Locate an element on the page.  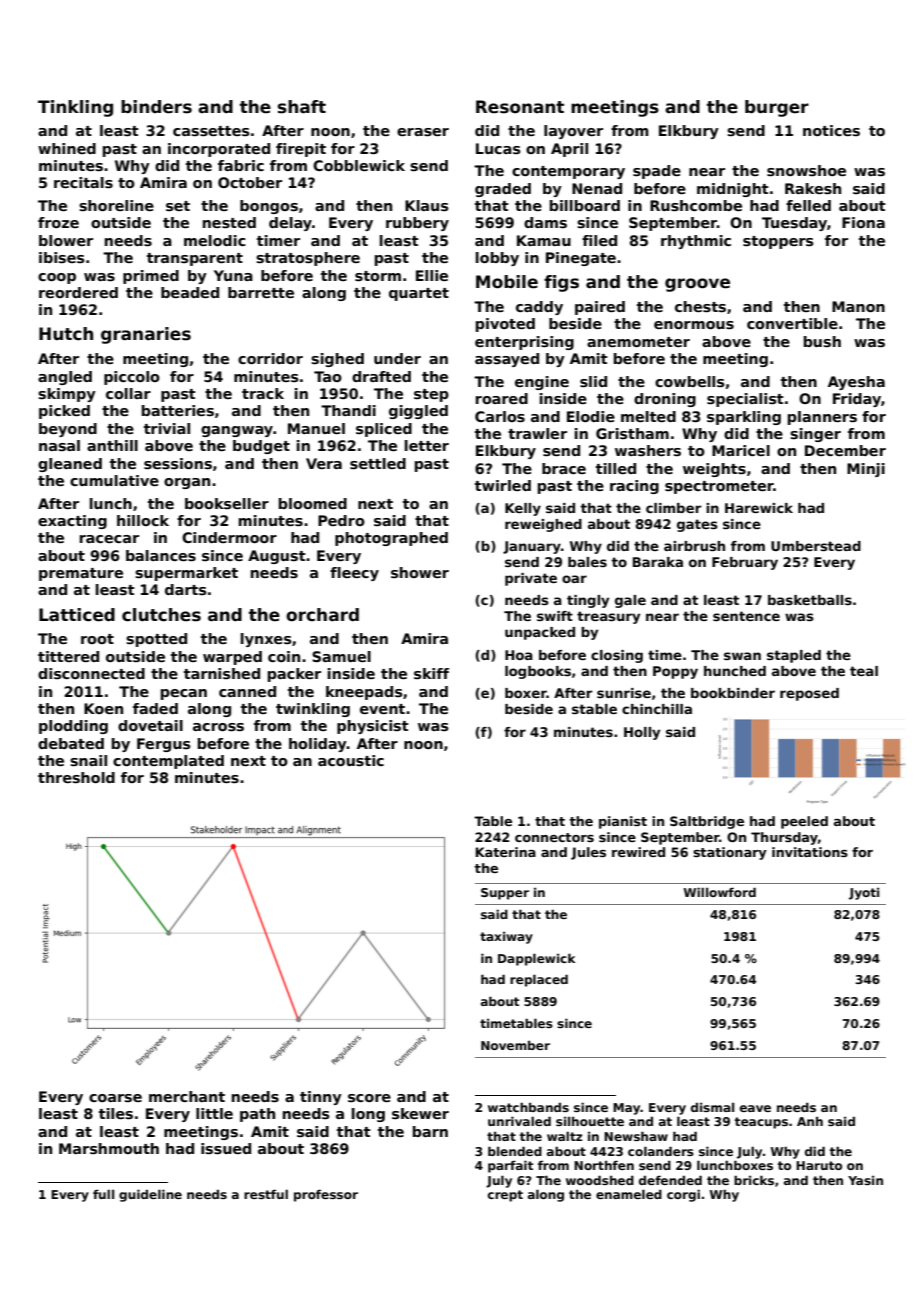
cassettes is located at coordinates (211, 131).
